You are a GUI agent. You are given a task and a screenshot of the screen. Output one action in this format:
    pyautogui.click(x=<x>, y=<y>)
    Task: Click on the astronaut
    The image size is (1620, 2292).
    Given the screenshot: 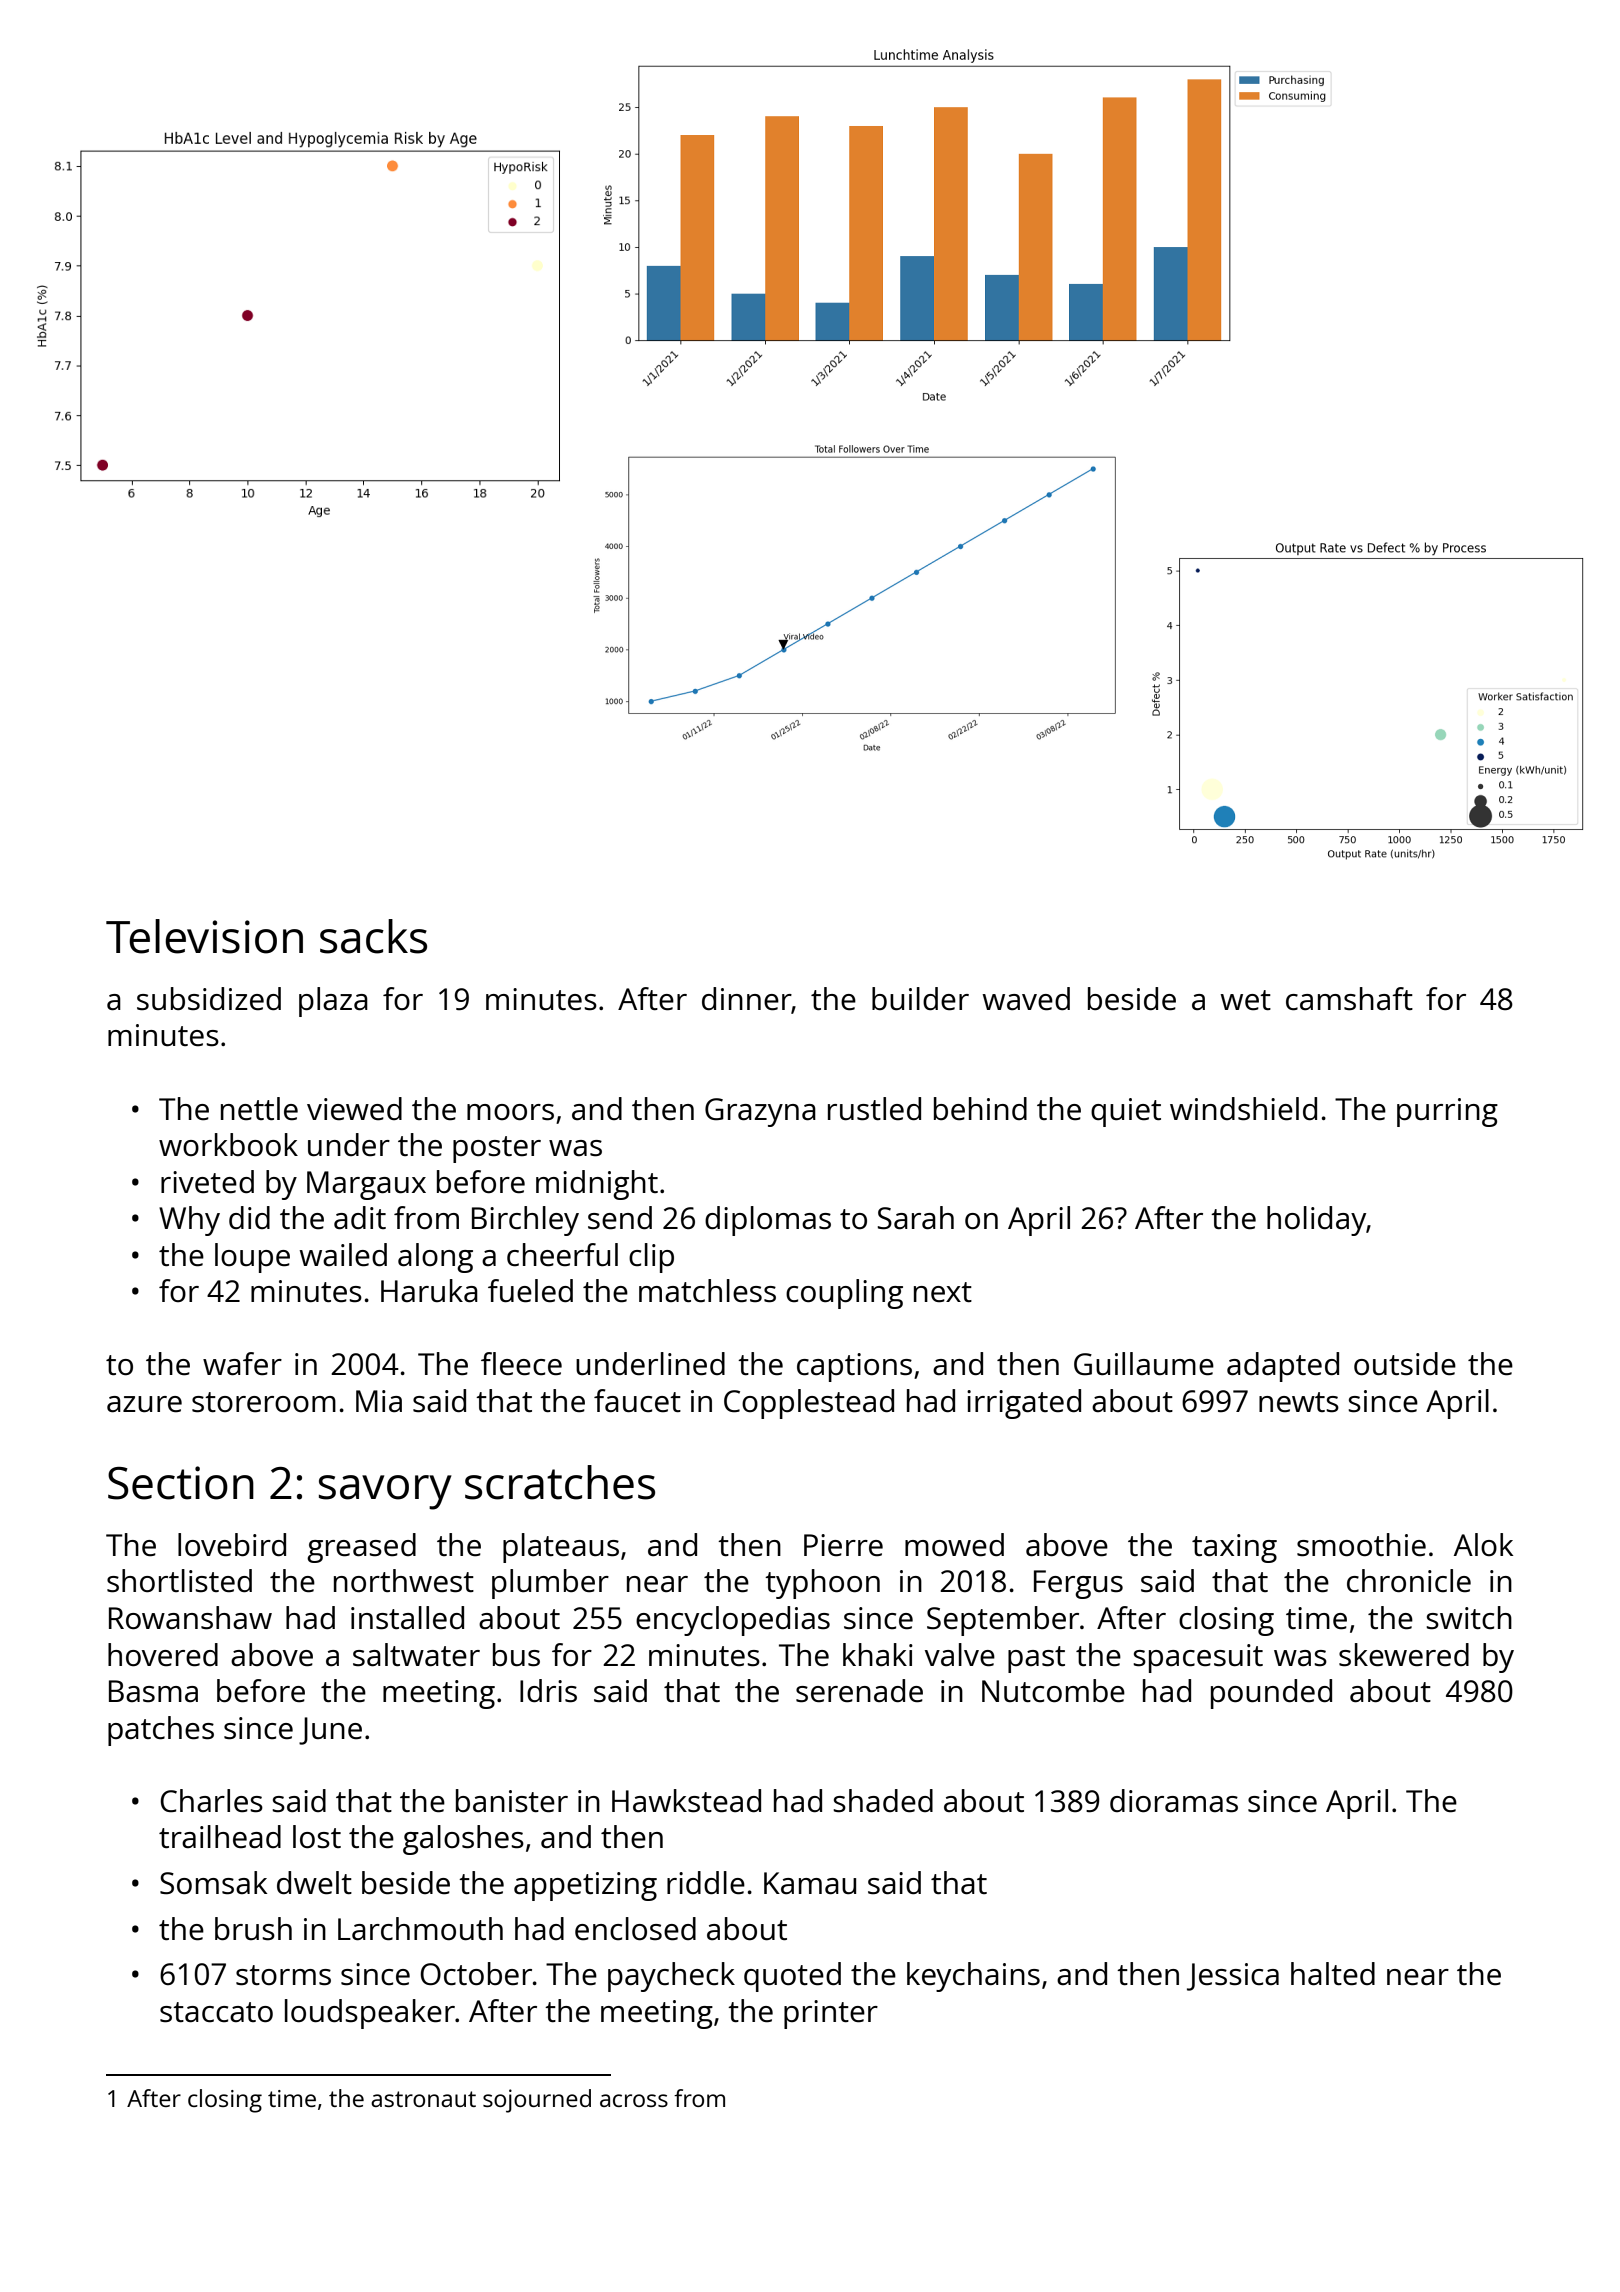 What is the action you would take?
    pyautogui.click(x=423, y=2099)
